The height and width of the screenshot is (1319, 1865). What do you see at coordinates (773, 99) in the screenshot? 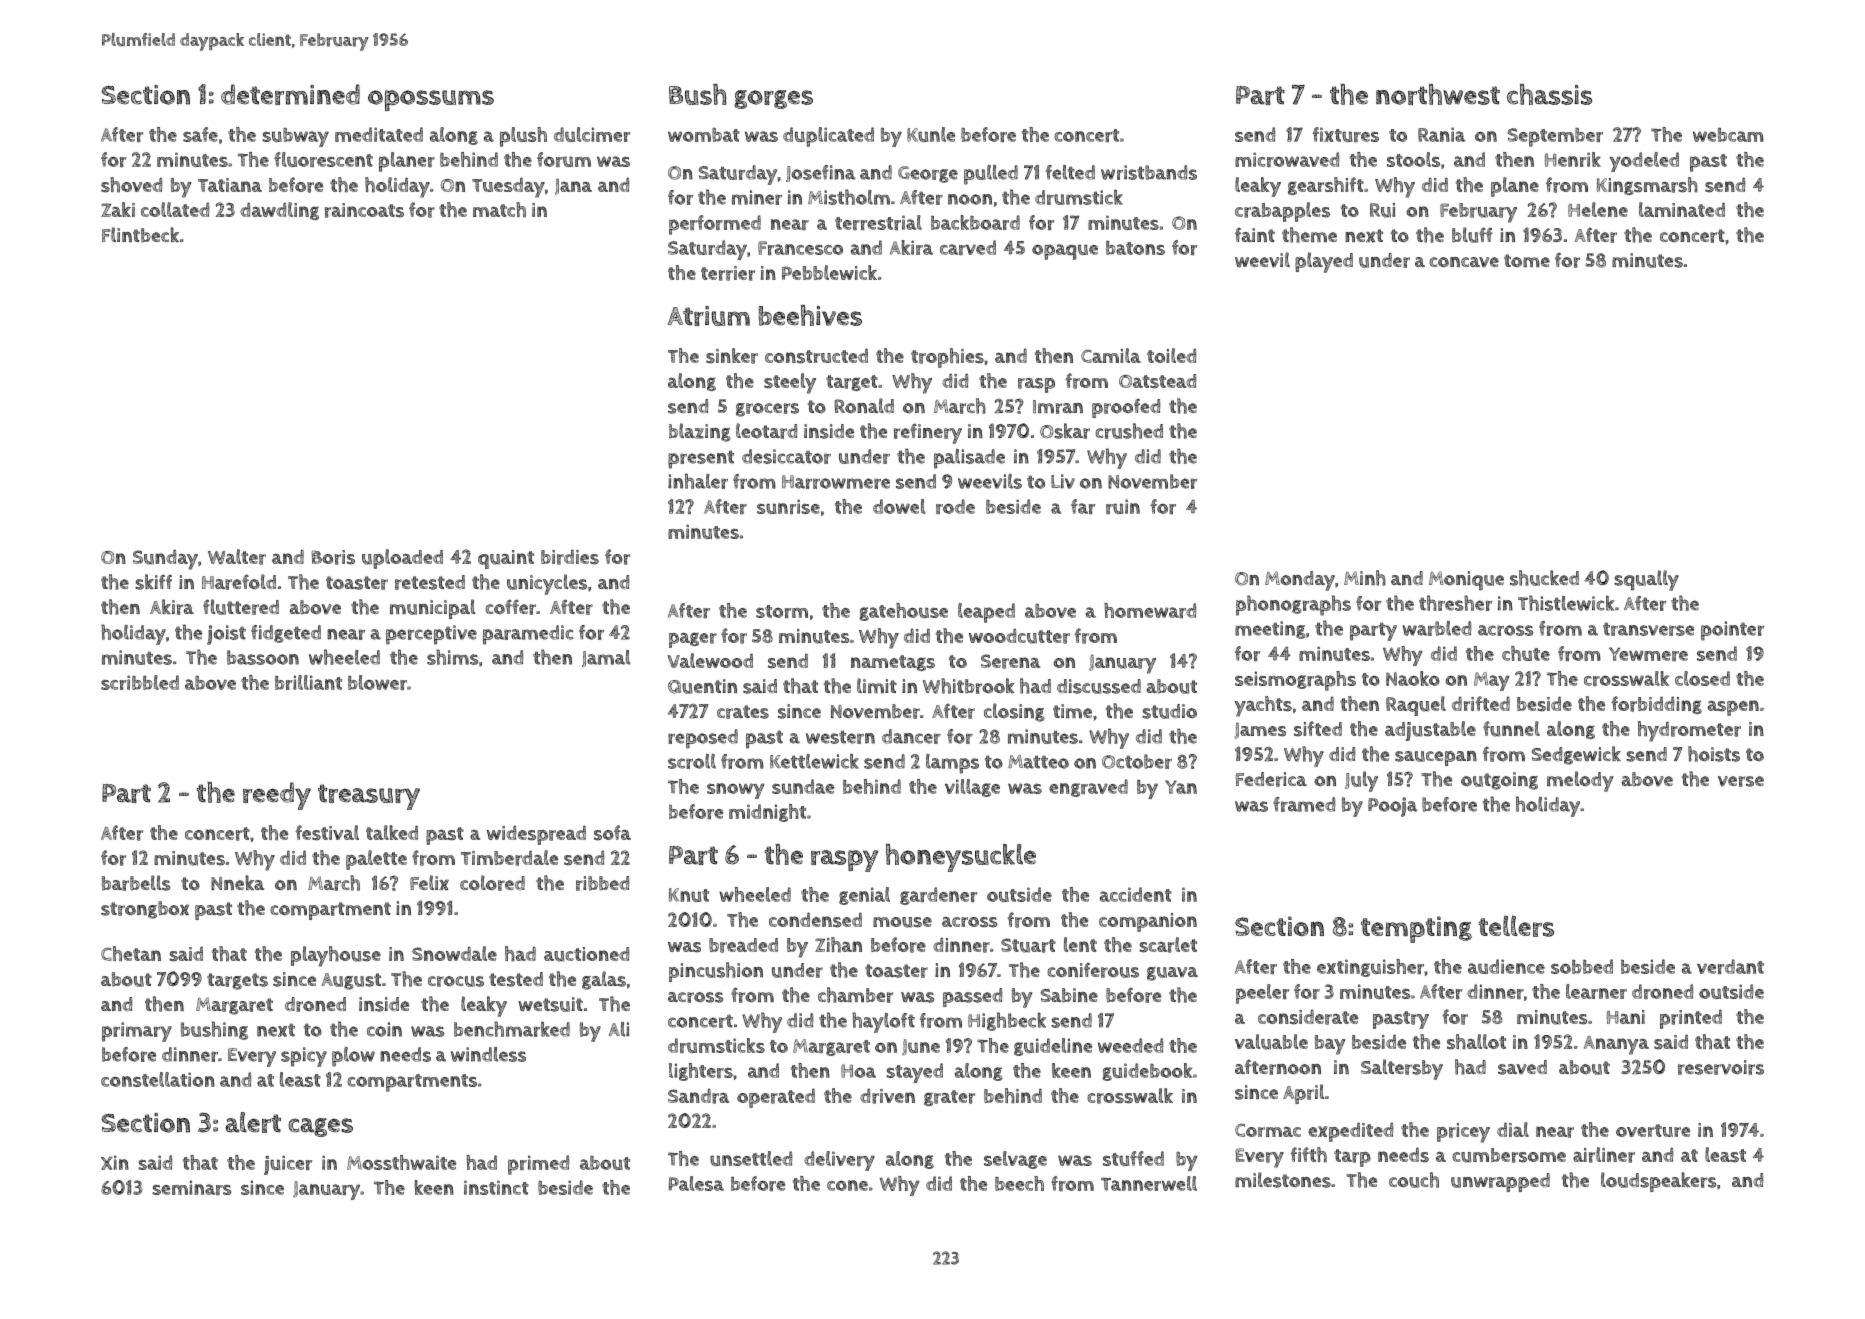
I see `gorges` at bounding box center [773, 99].
